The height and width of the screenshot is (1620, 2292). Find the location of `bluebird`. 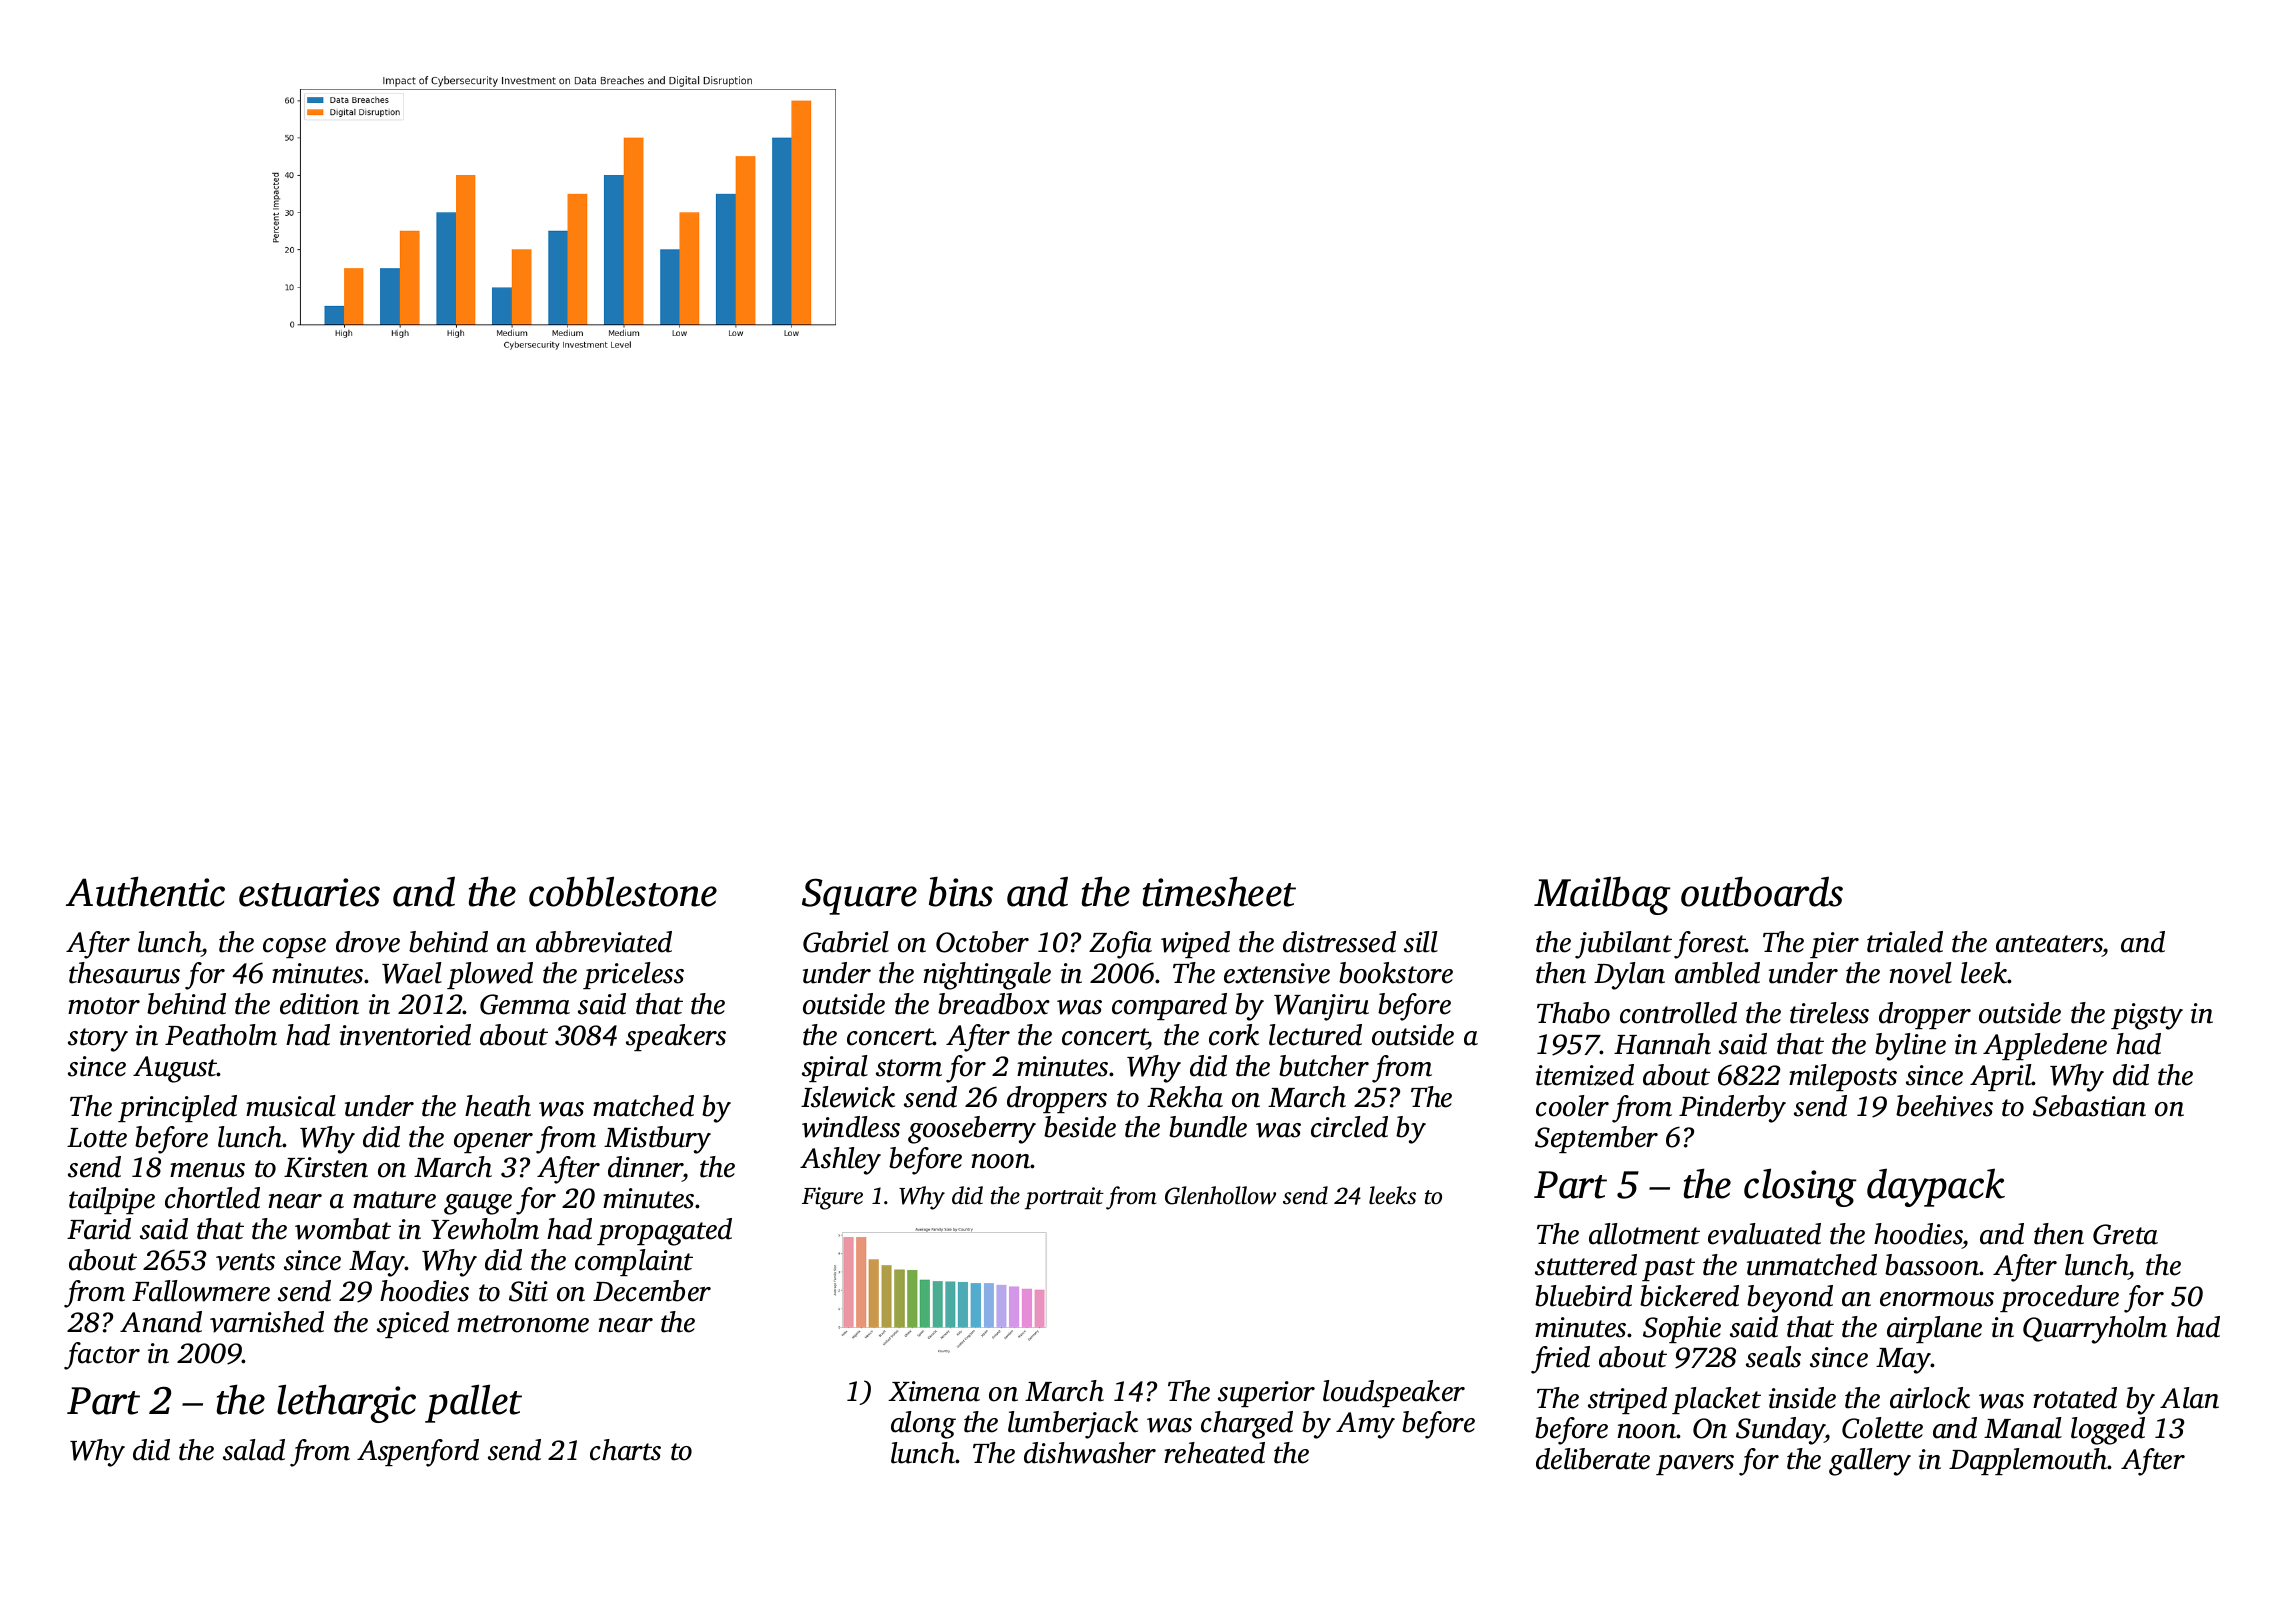

bluebird is located at coordinates (1583, 1296).
